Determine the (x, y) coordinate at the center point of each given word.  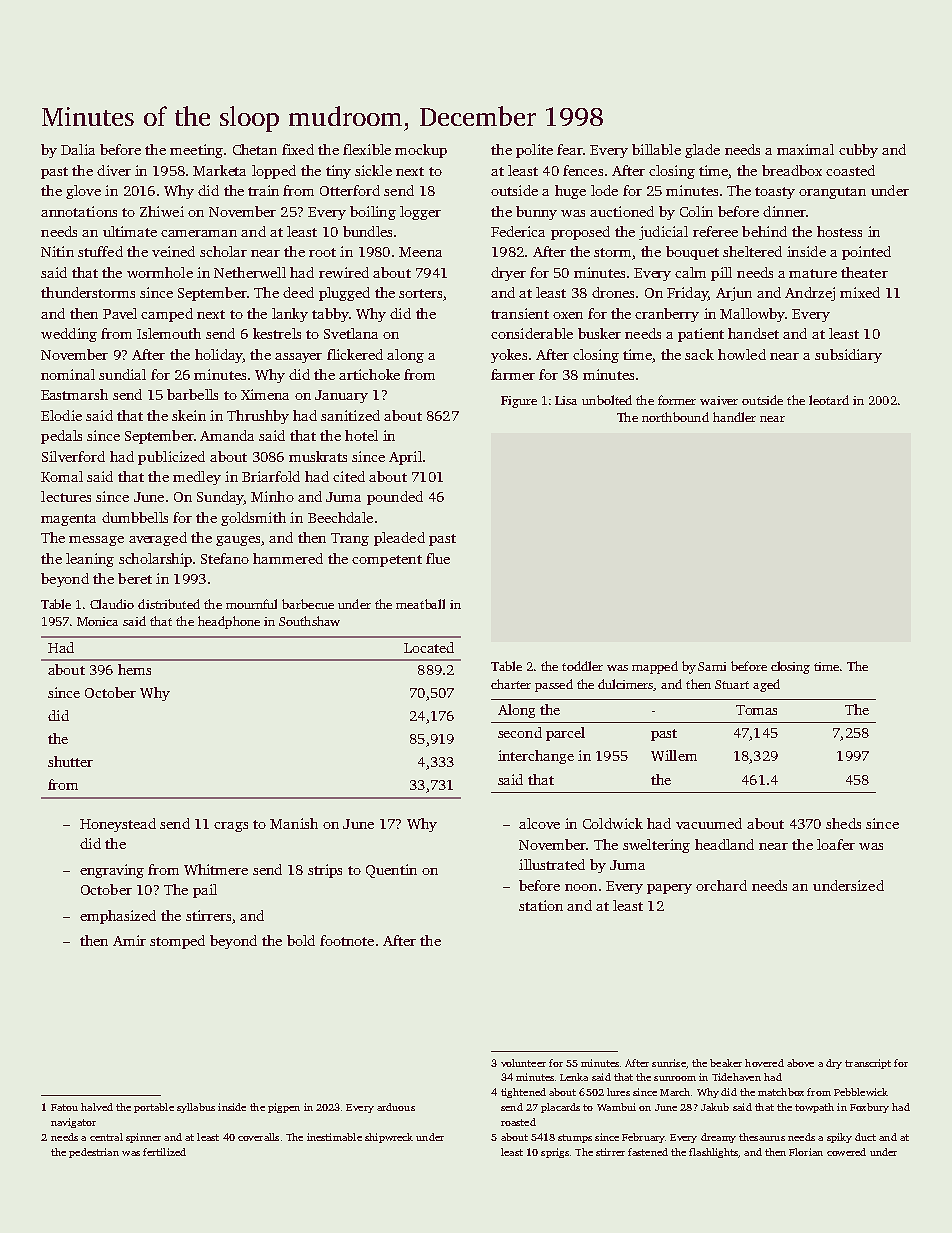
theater (864, 272)
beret (135, 578)
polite (534, 151)
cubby (858, 151)
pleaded (399, 539)
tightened (523, 1093)
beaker (726, 1063)
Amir (129, 940)
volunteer (523, 1063)
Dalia (78, 149)
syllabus (196, 1108)
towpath (814, 1108)
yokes (509, 356)
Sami (712, 666)
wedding (69, 335)
